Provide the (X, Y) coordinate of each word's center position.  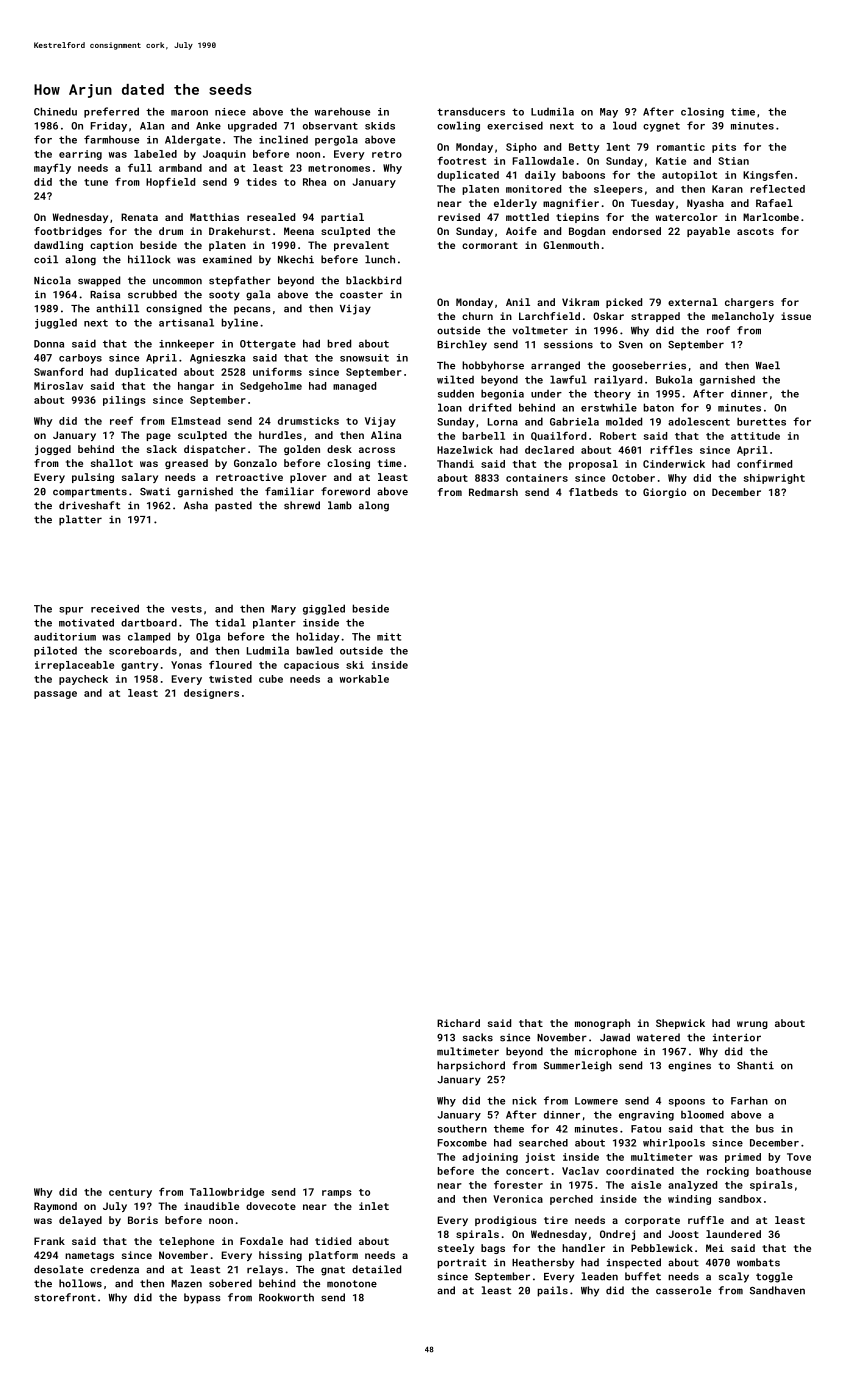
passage (55, 695)
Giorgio (664, 493)
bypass (202, 1298)
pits (724, 148)
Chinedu (55, 111)
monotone (352, 1284)
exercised (515, 125)
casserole (683, 1290)
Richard (458, 1023)
